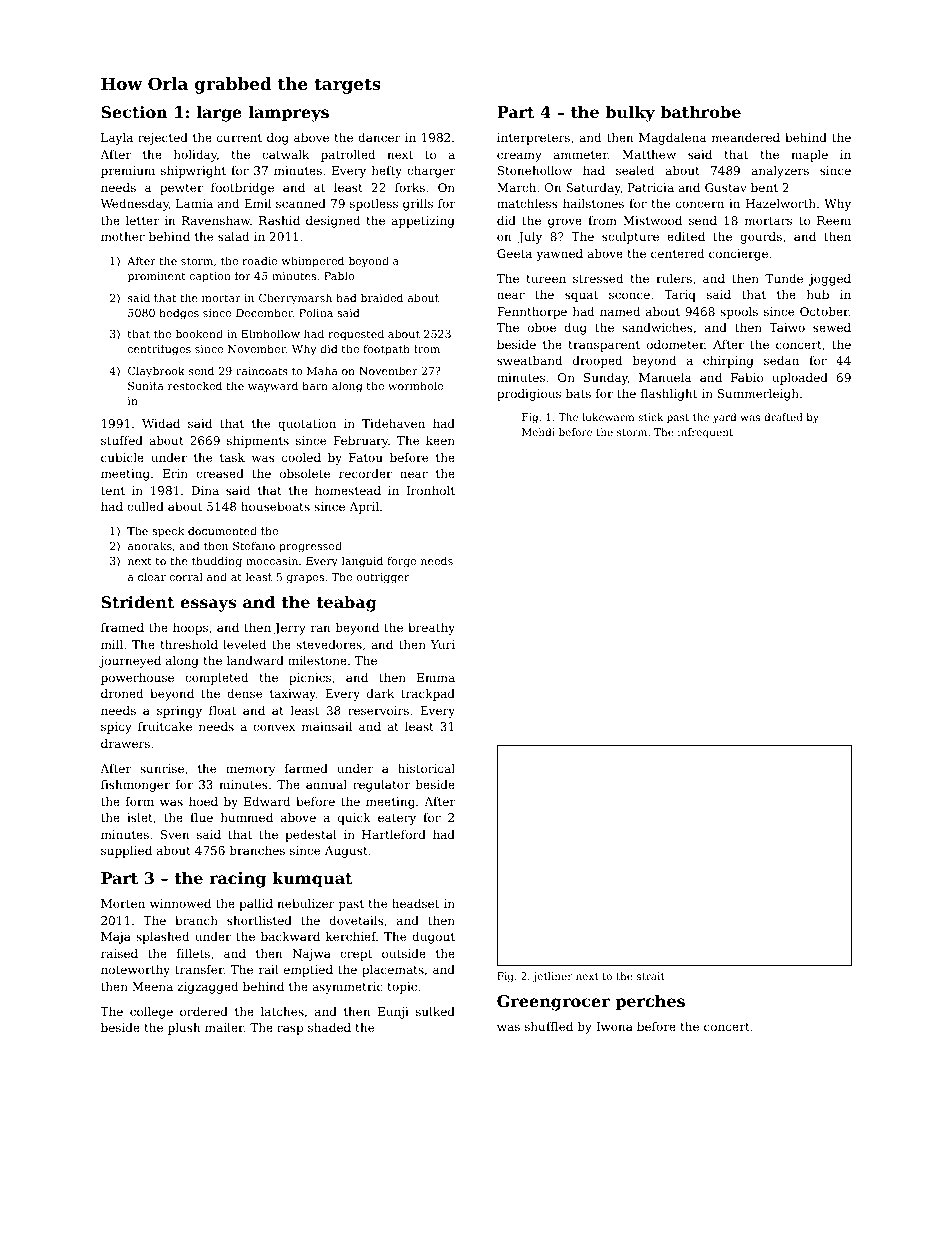  What do you see at coordinates (705, 433) in the screenshot?
I see `infrequent` at bounding box center [705, 433].
